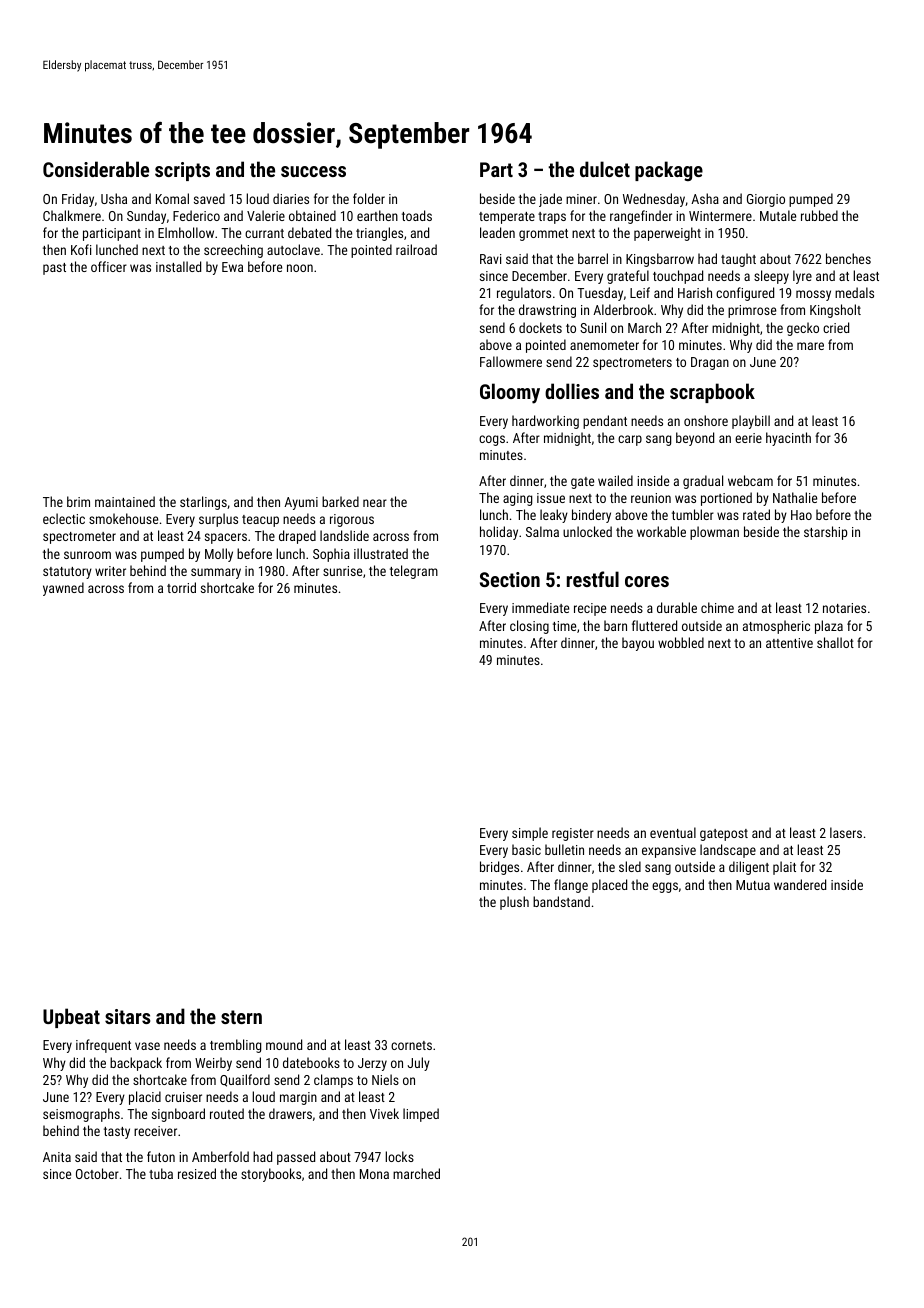 The width and height of the page is (924, 1308). Describe the element at coordinates (825, 533) in the page. I see `starship` at that location.
